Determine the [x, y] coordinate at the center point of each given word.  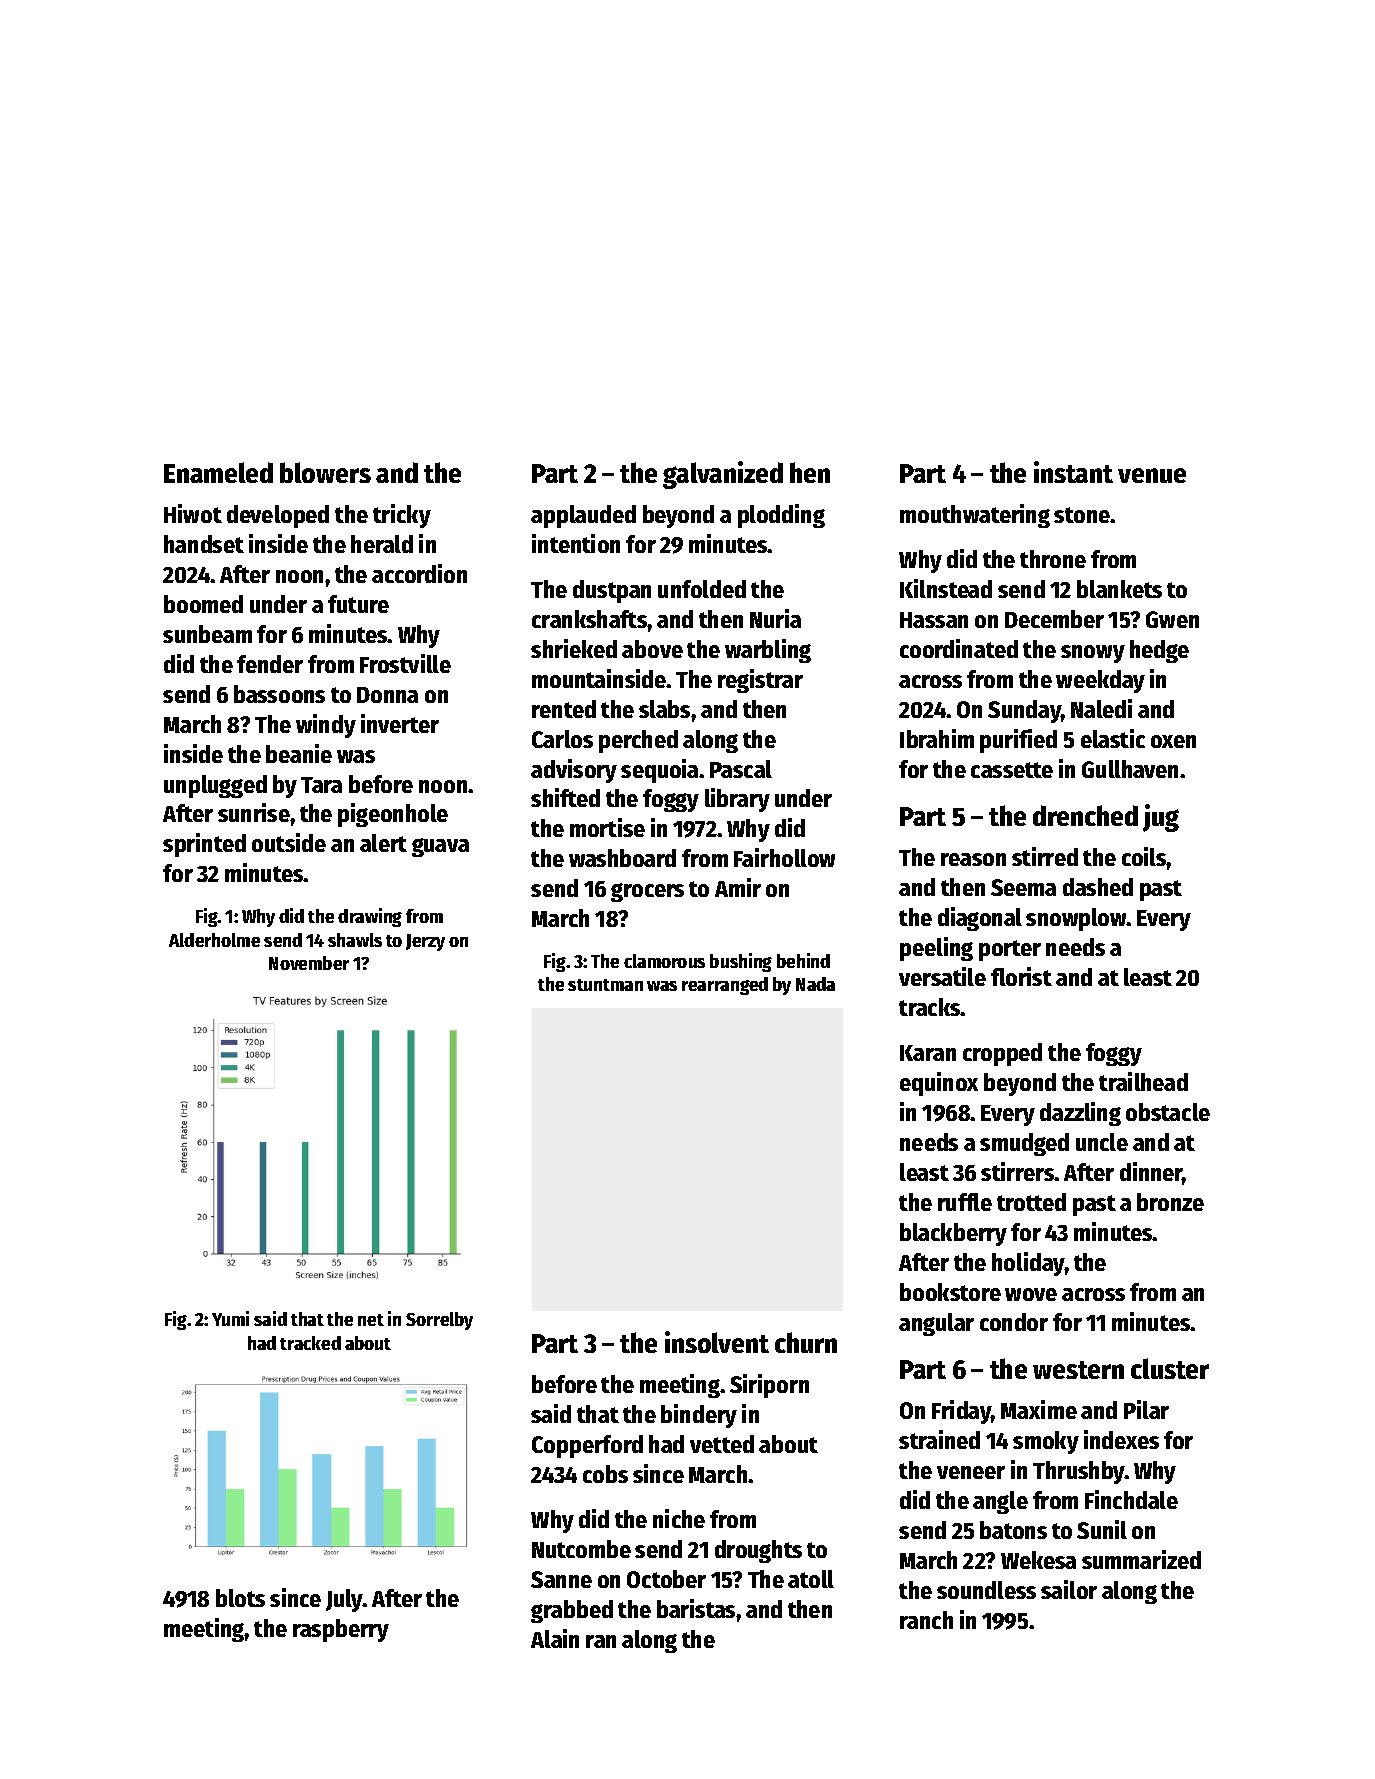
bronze [1170, 1202]
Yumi [230, 1318]
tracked [310, 1343]
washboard [622, 858]
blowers [325, 472]
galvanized [723, 475]
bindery [699, 1416]
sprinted [204, 845]
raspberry [341, 1630]
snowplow [1076, 919]
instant [1073, 472]
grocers [647, 892]
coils [1144, 856]
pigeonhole [393, 815]
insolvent [717, 1342]
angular [936, 1324]
